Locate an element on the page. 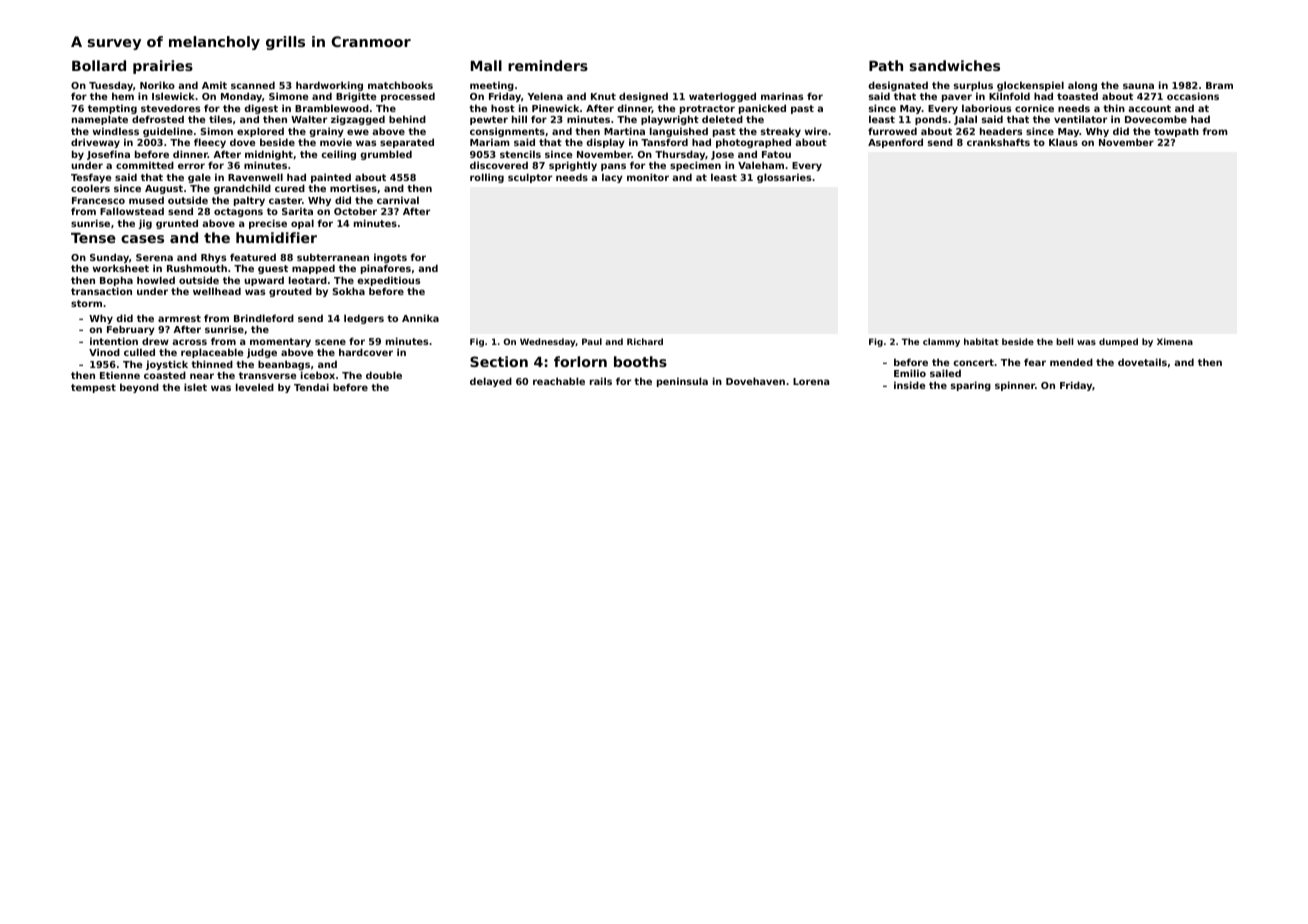  guideline is located at coordinates (168, 132).
